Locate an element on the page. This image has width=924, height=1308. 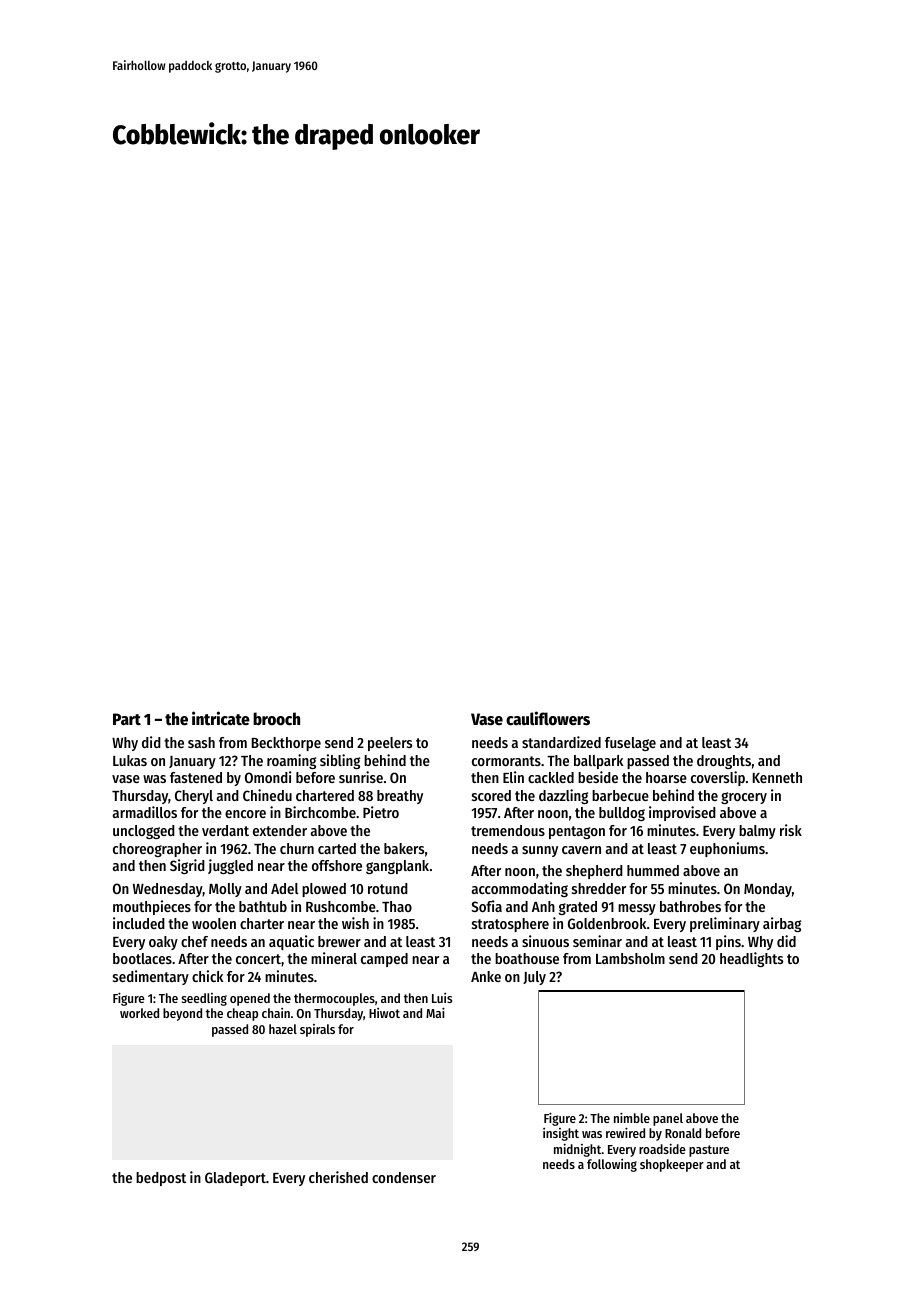
worked is located at coordinates (139, 1013).
